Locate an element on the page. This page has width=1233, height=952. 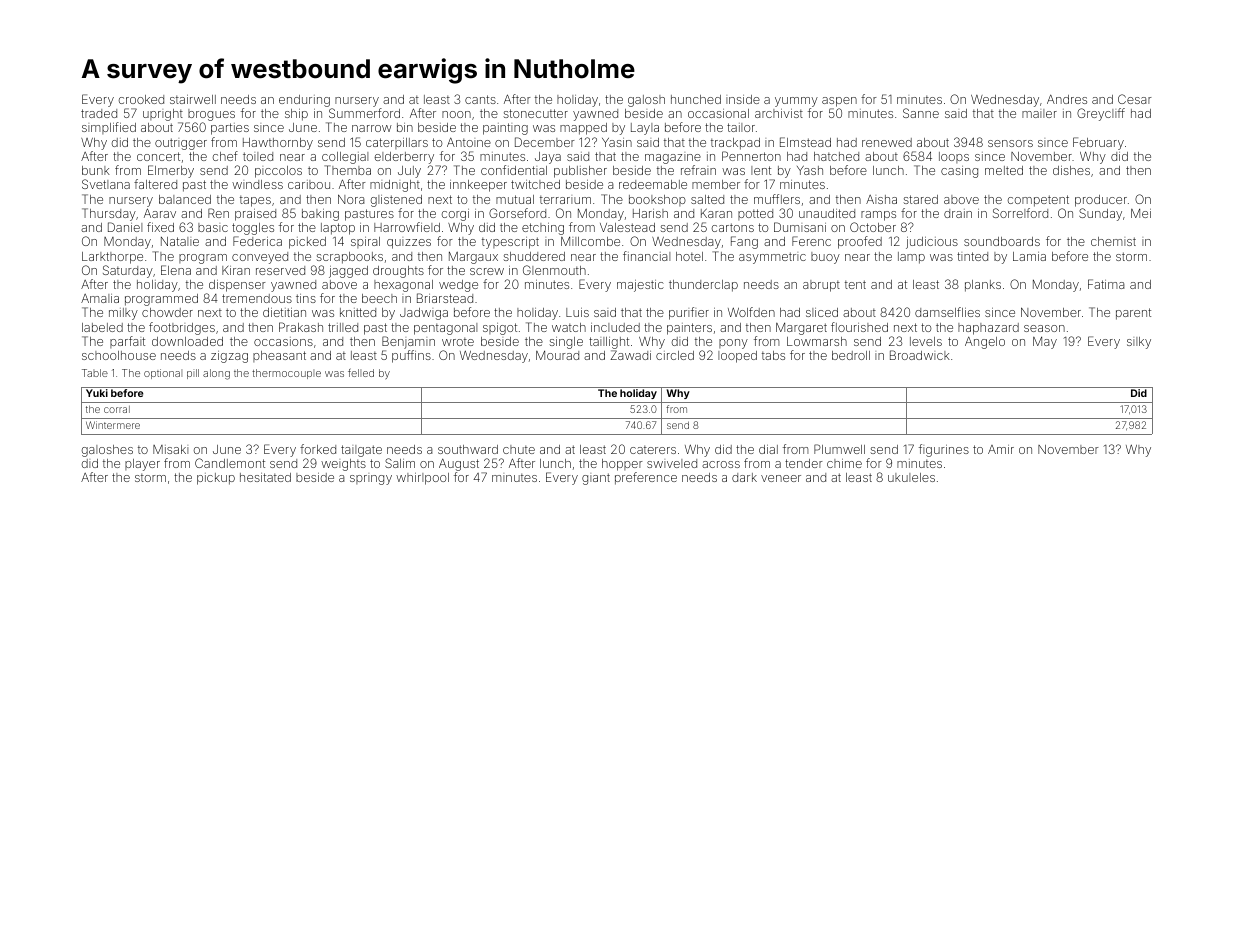
dishes is located at coordinates (1071, 170).
